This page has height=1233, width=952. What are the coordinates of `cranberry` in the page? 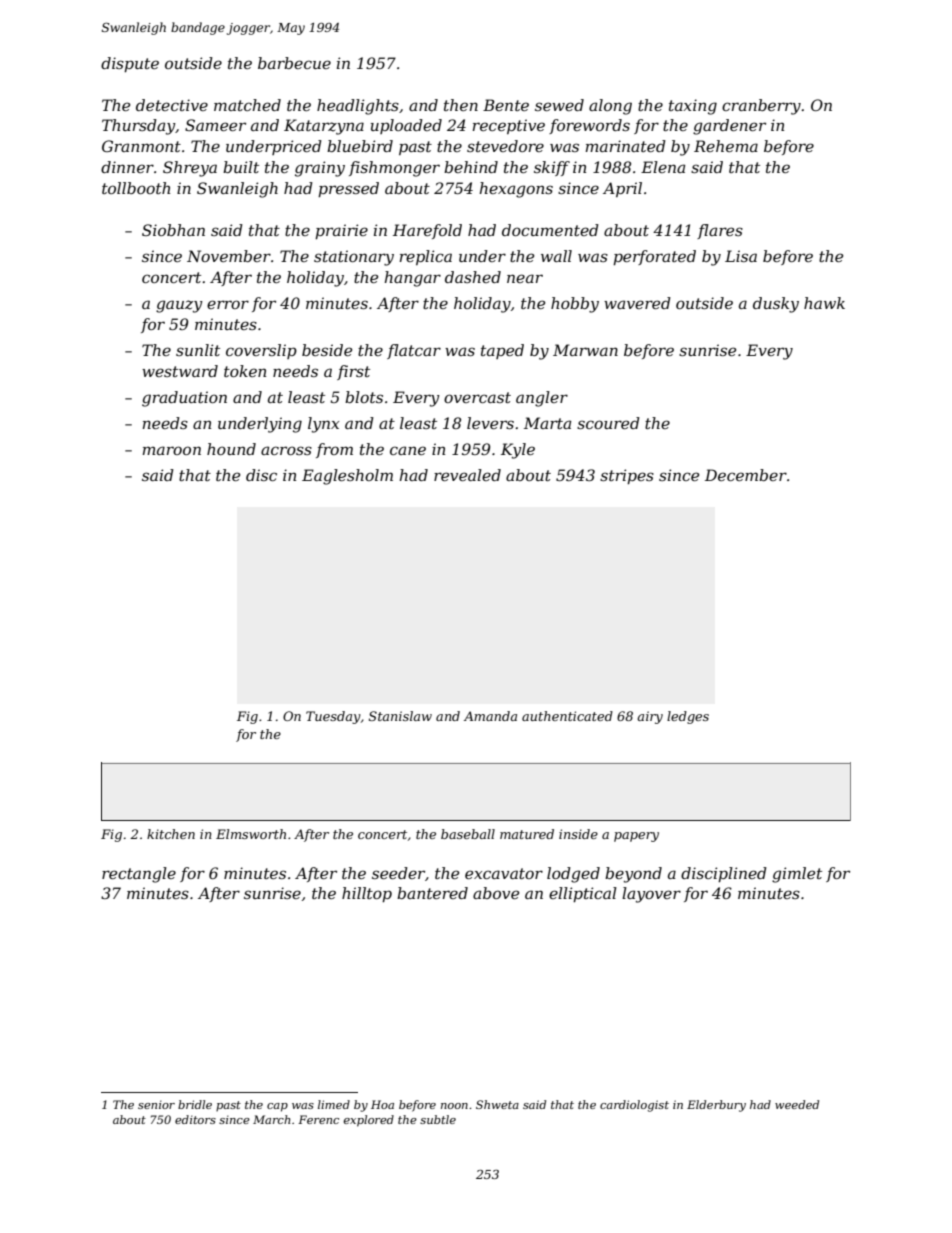 It's located at (761, 107).
